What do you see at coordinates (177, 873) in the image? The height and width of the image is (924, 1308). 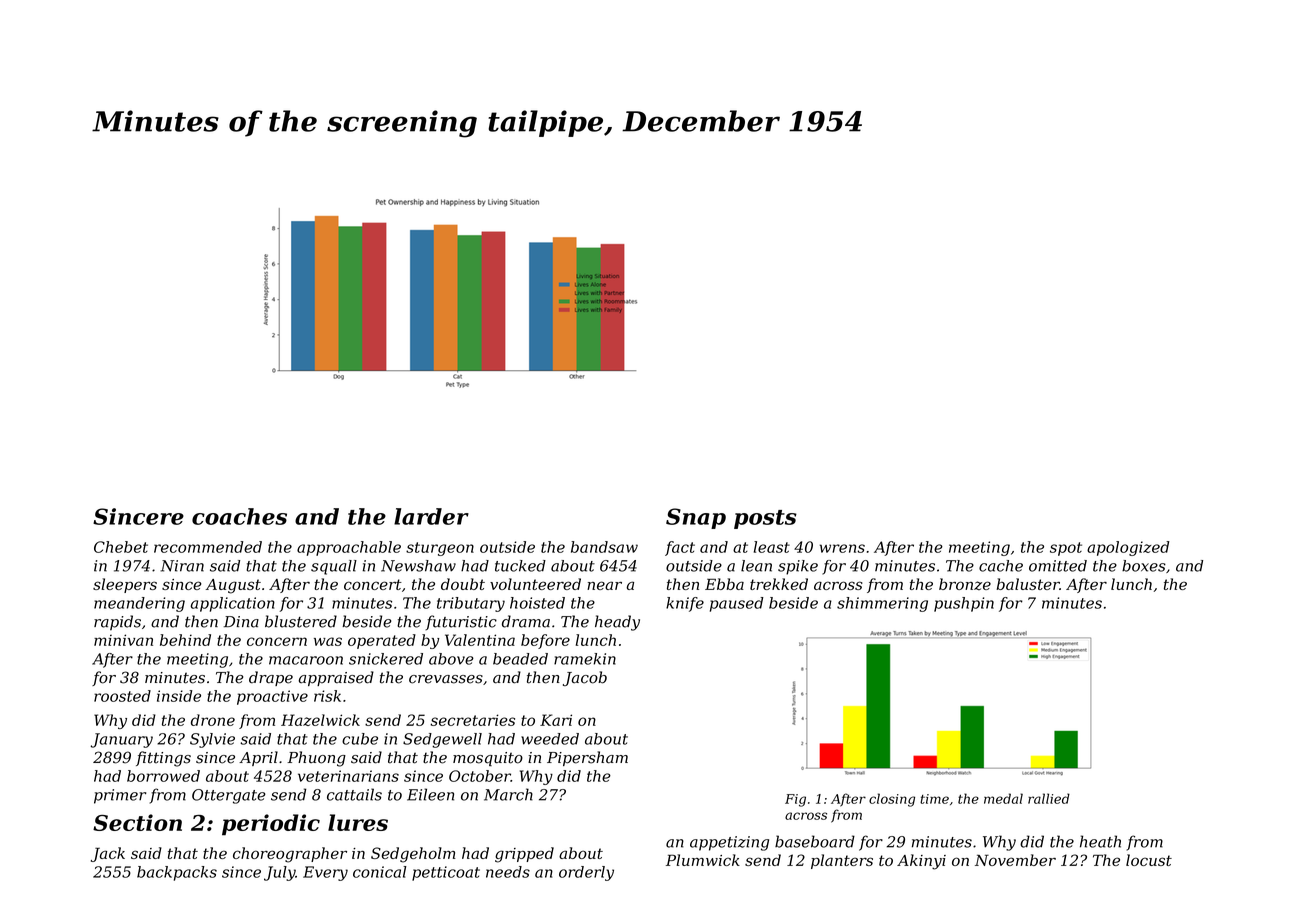 I see `backpacks` at bounding box center [177, 873].
